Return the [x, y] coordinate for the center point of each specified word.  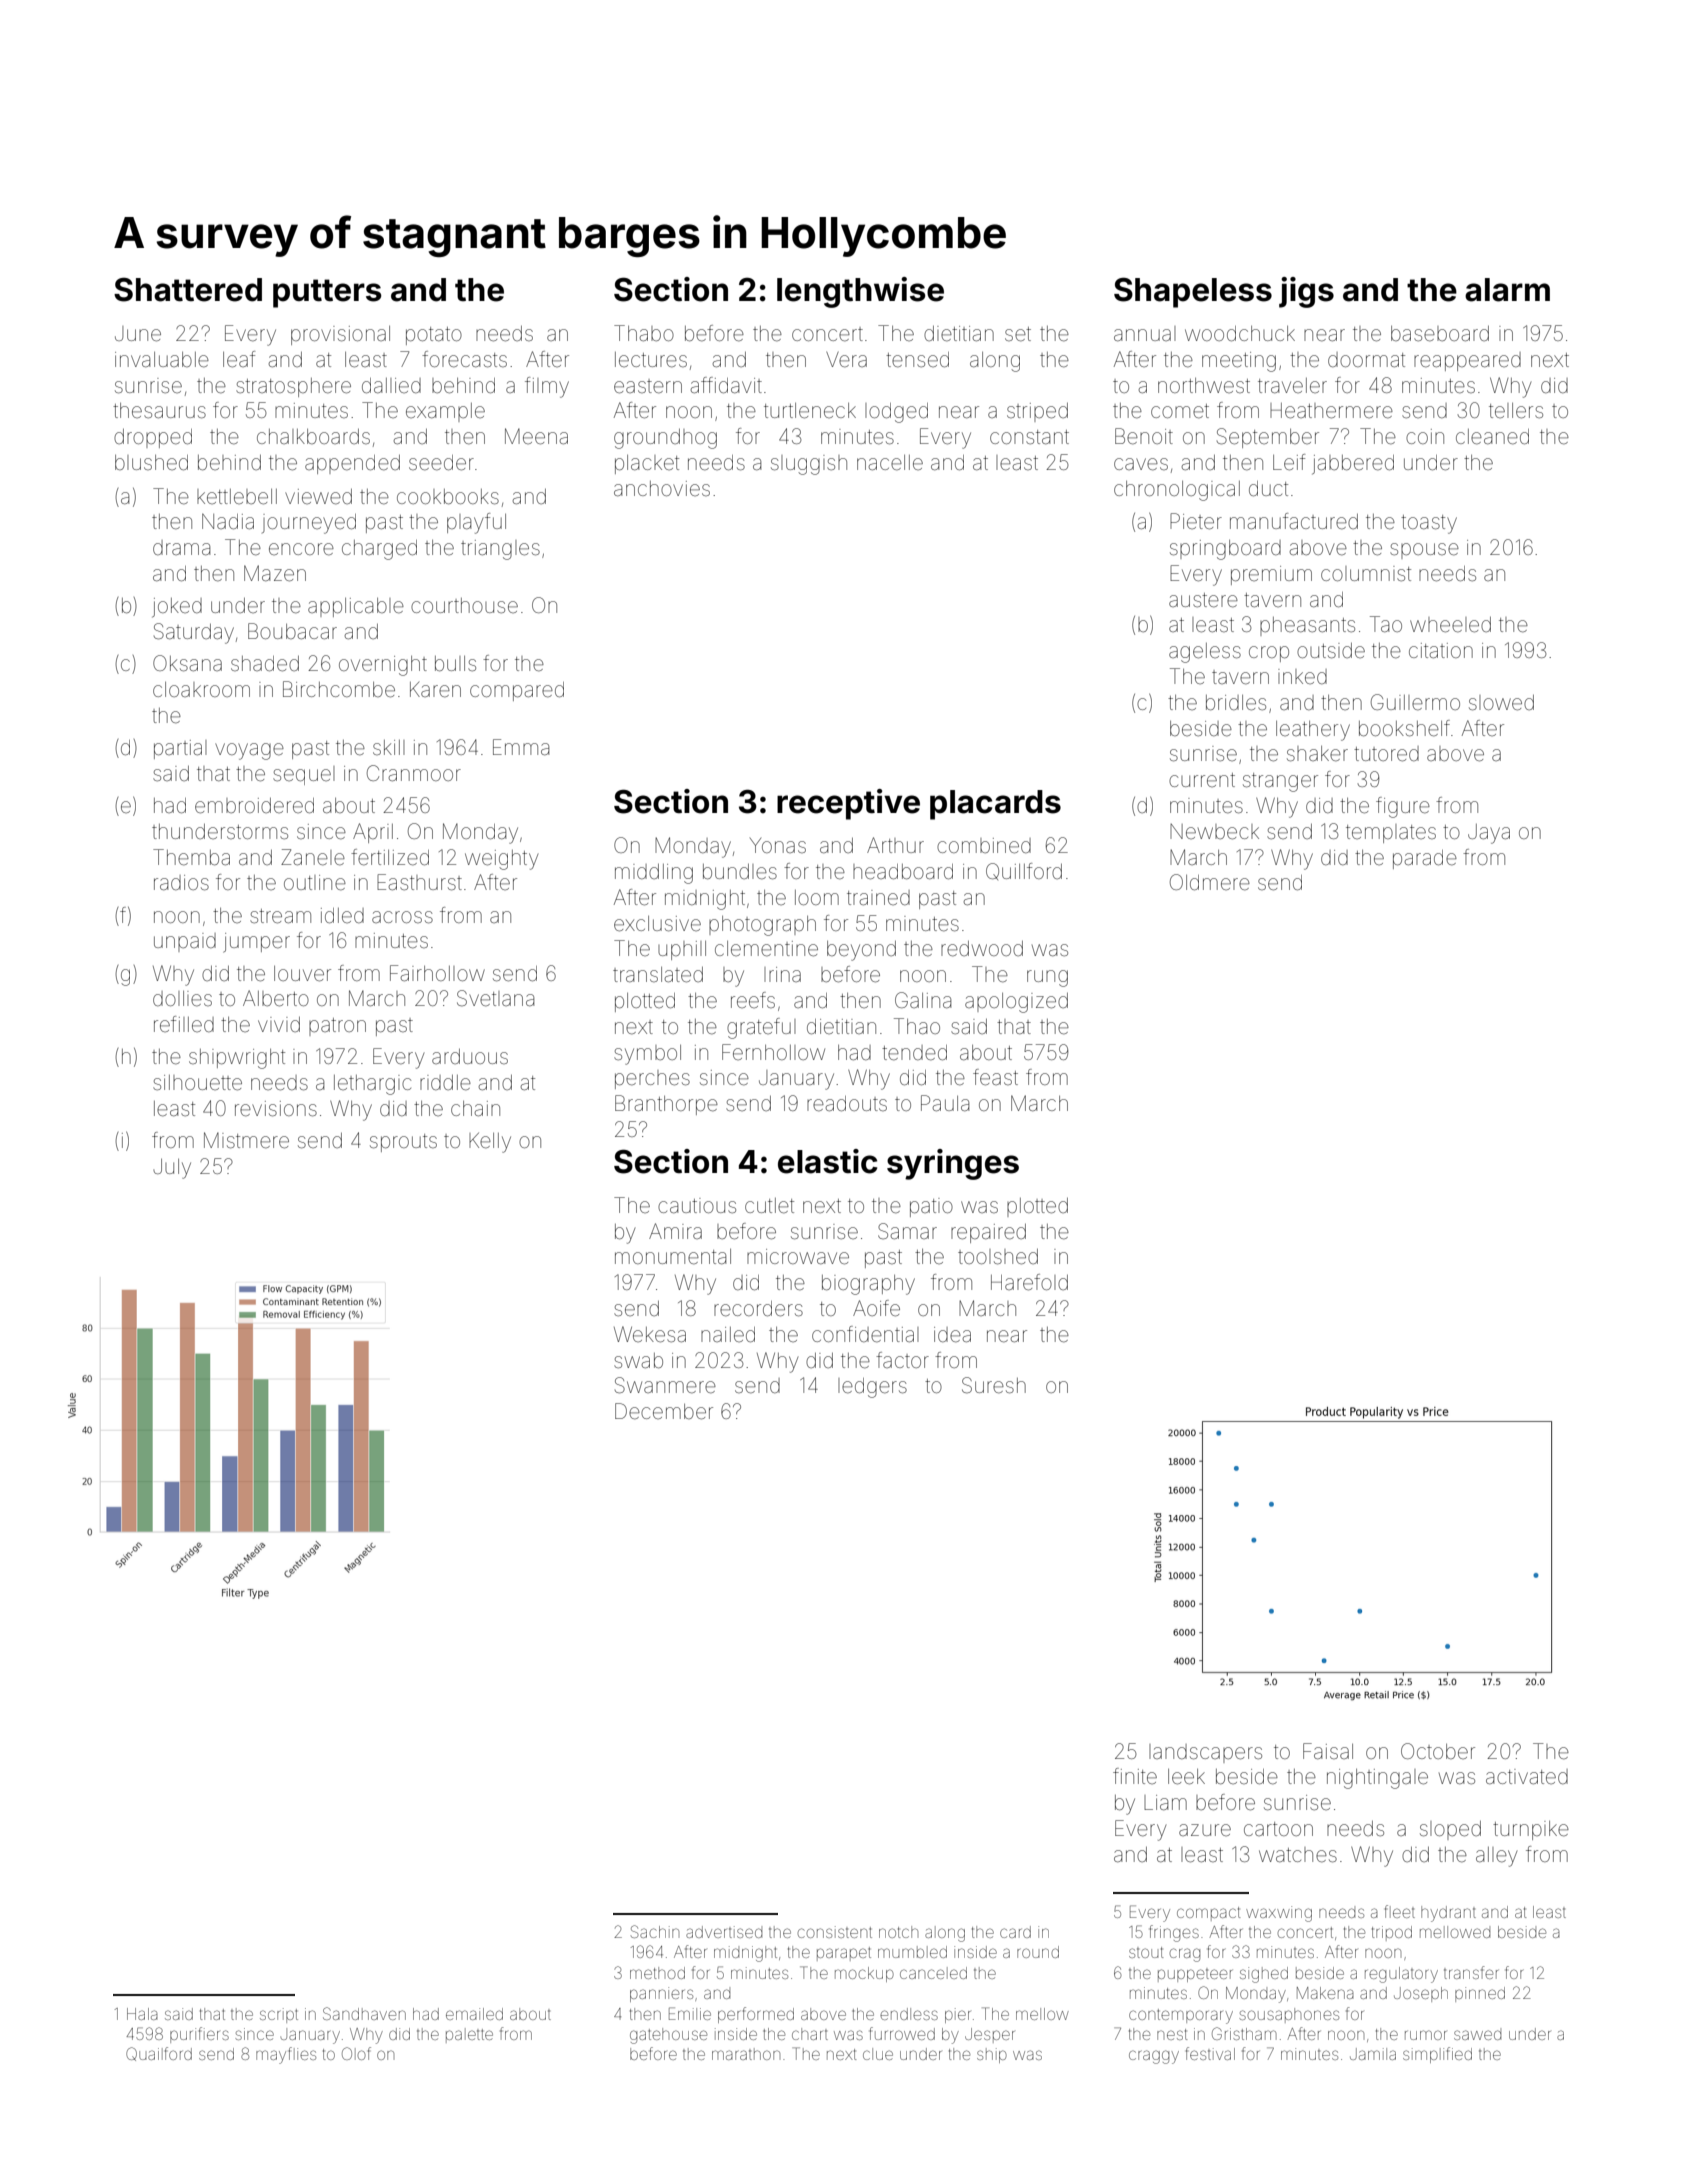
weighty [501, 860]
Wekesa [650, 1334]
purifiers [199, 2035]
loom [817, 897]
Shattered [188, 289]
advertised [724, 1932]
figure [1403, 807]
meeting [1239, 362]
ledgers [872, 1388]
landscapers [1205, 1753]
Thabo [644, 333]
